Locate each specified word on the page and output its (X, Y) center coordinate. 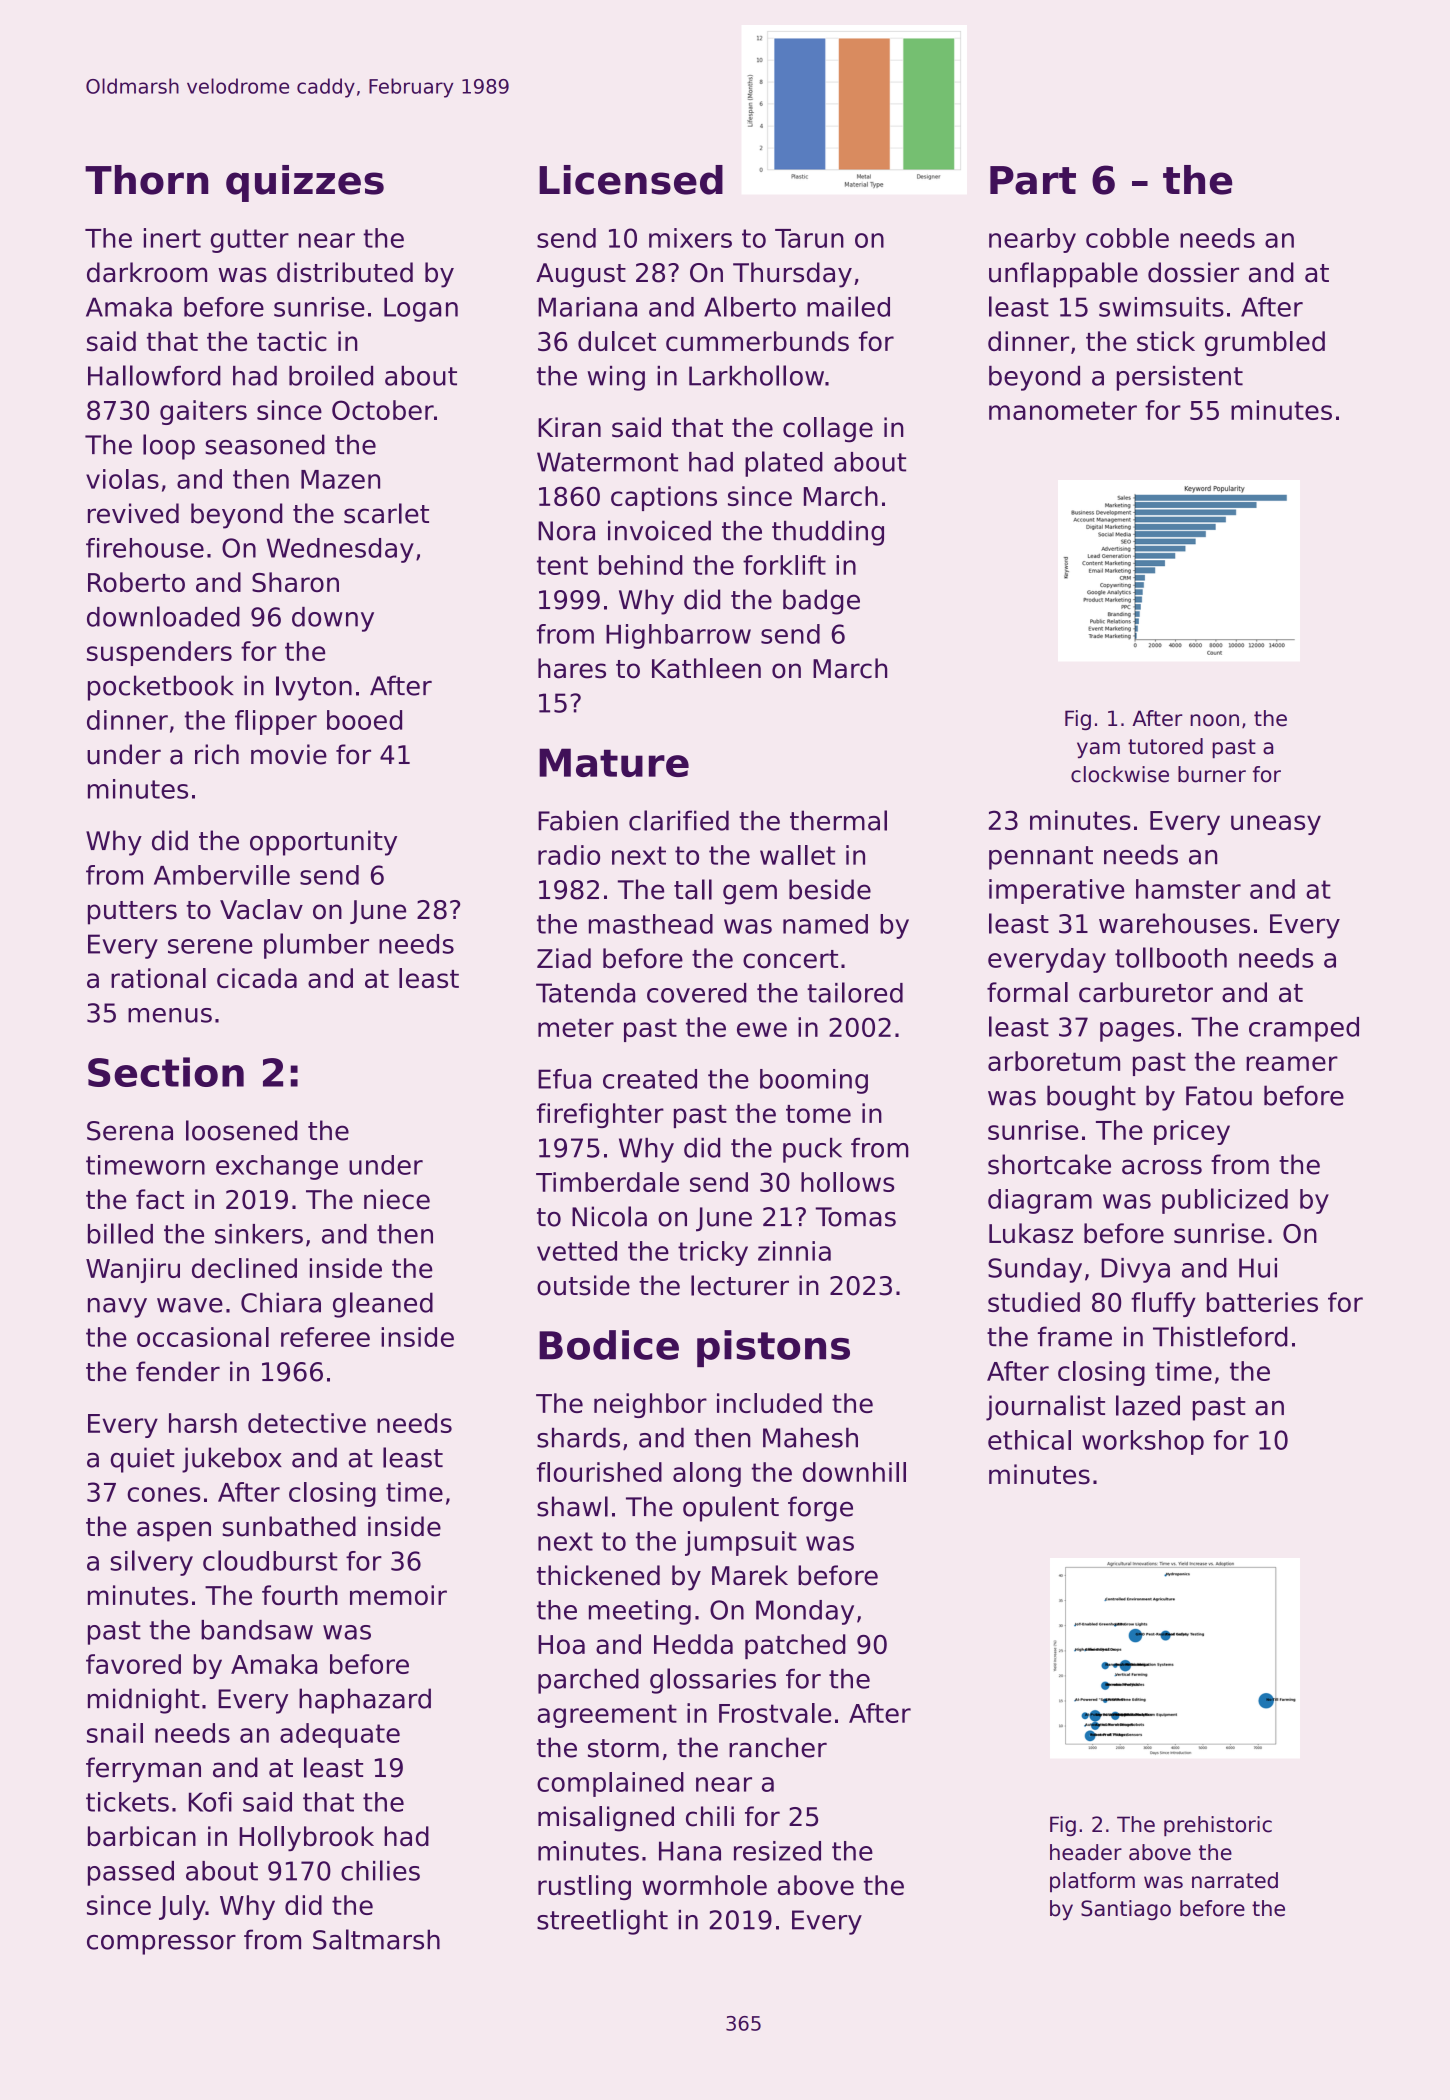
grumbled (1265, 343)
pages (1137, 1032)
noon (1214, 720)
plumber (316, 946)
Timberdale (607, 1182)
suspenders (159, 653)
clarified (679, 820)
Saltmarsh (376, 1939)
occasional (203, 1337)
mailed (848, 306)
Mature (614, 762)
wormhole (704, 1885)
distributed (345, 272)
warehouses (1174, 923)
